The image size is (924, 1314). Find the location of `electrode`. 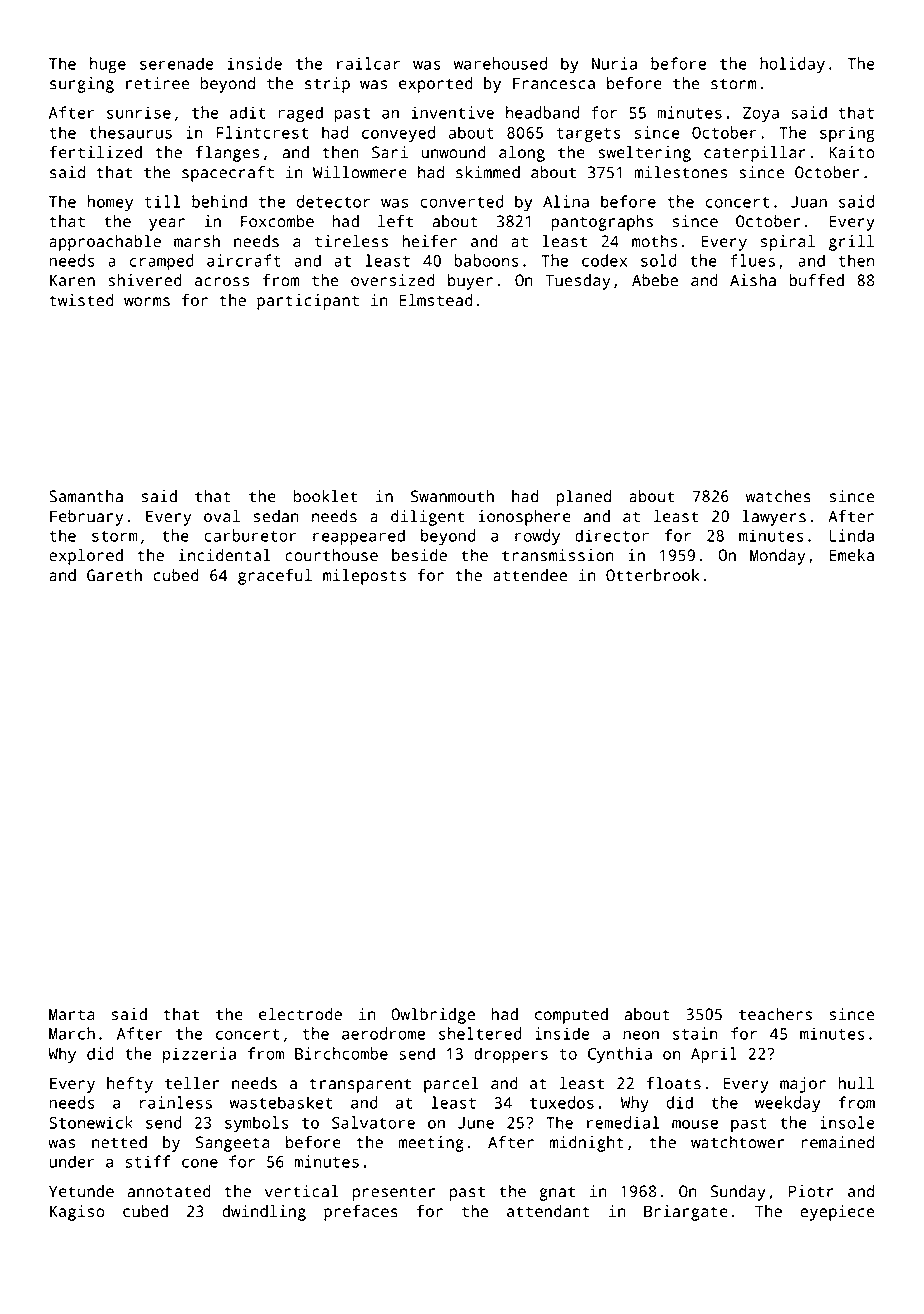

electrode is located at coordinates (300, 1014).
